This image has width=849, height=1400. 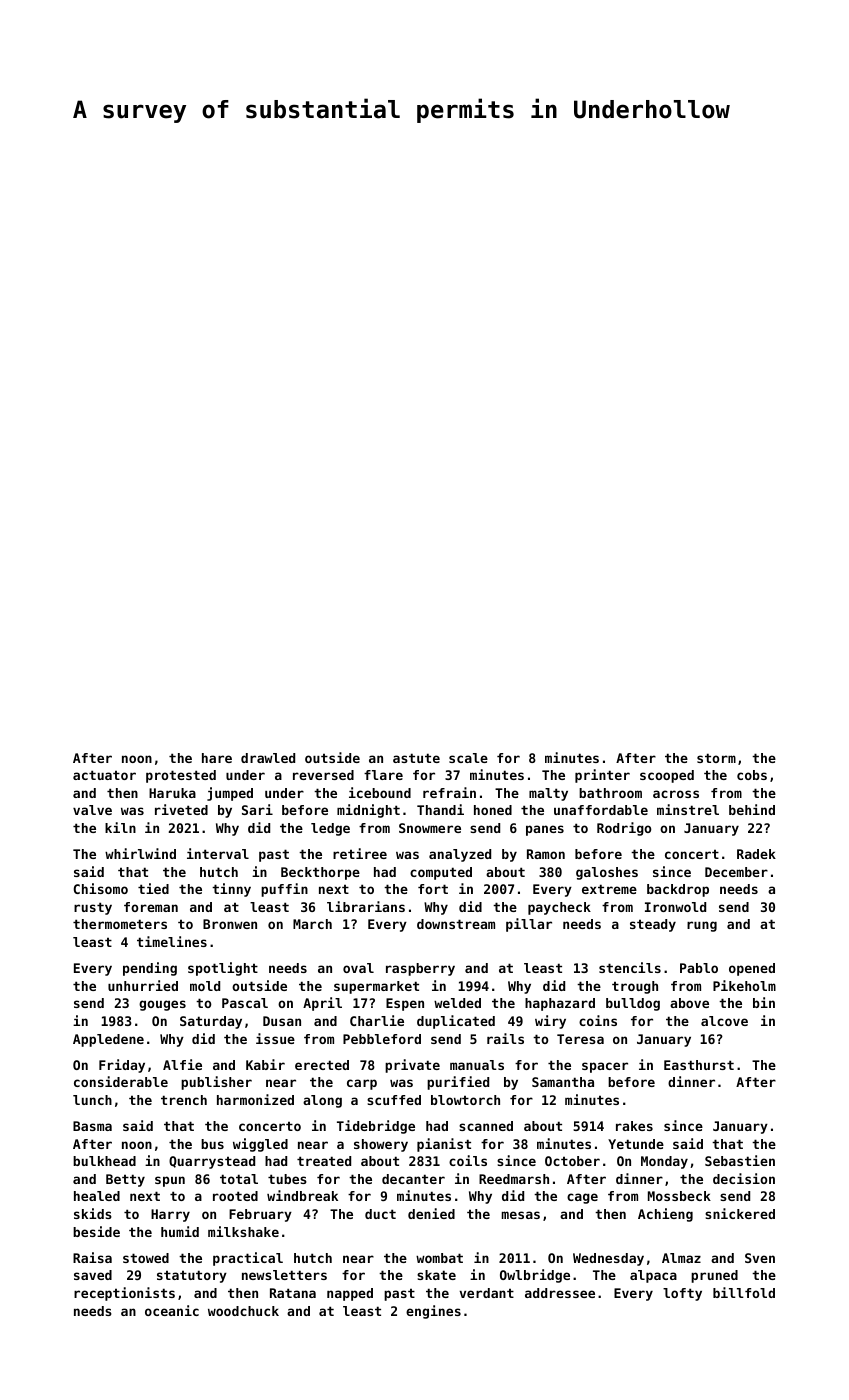 I want to click on napped, so click(x=350, y=1294).
